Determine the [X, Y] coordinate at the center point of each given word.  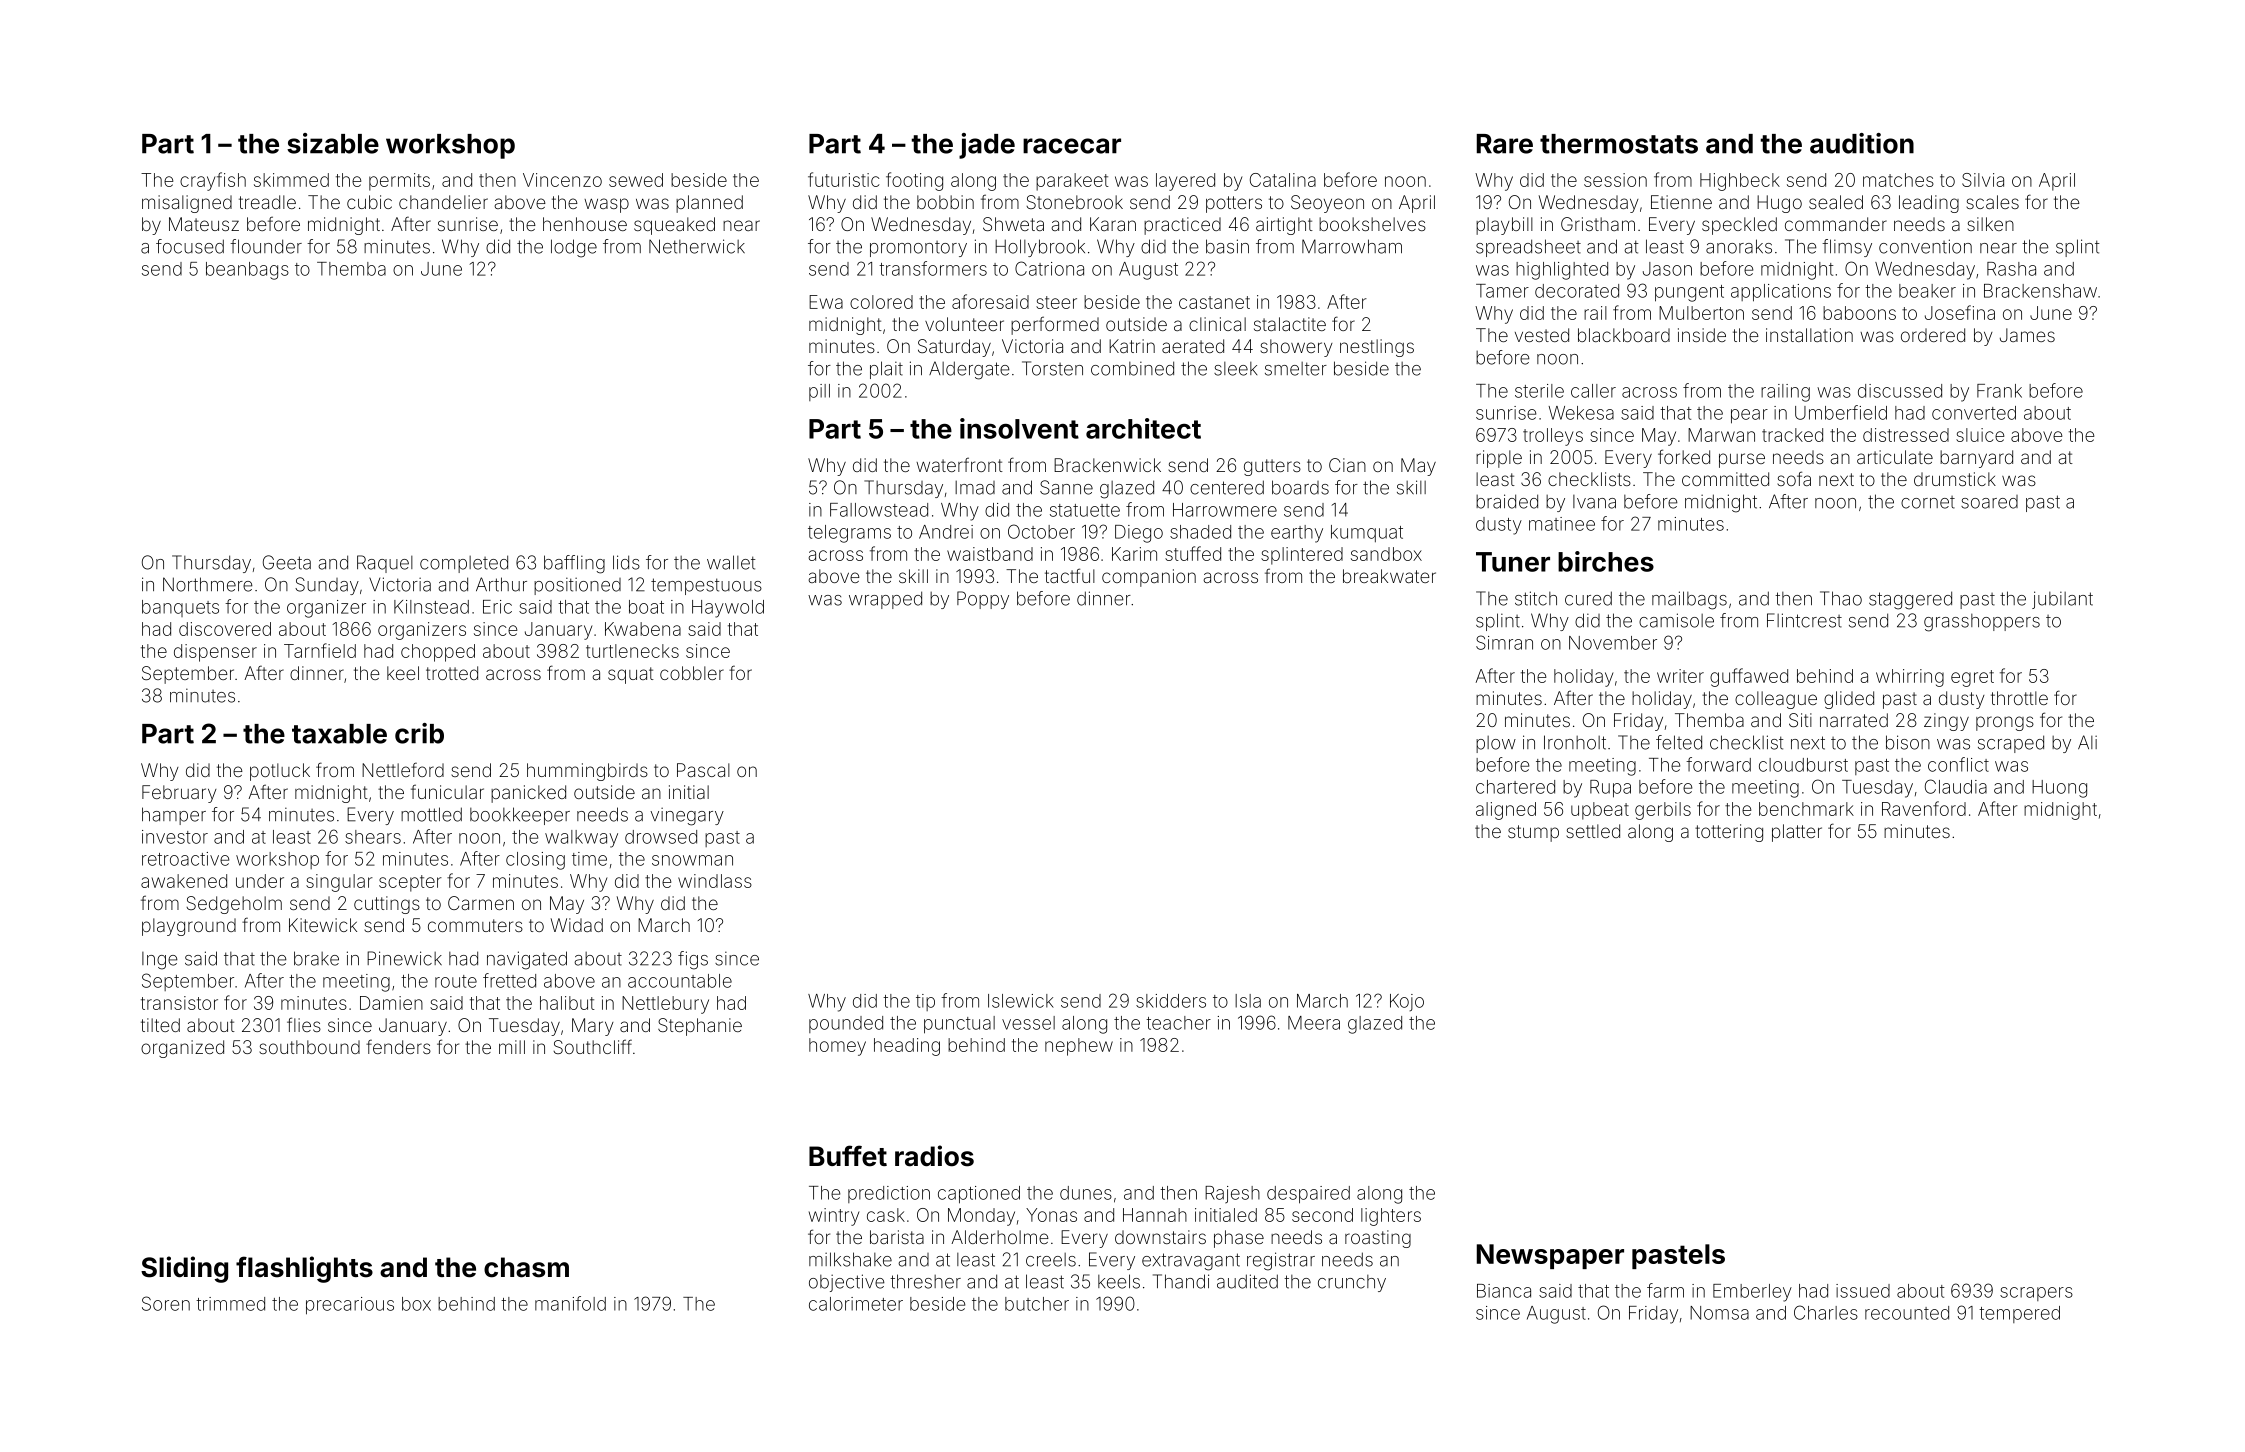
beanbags [247, 271]
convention [1925, 246]
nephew [1079, 1047]
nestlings [1377, 348]
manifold [570, 1303]
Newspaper [1550, 1256]
